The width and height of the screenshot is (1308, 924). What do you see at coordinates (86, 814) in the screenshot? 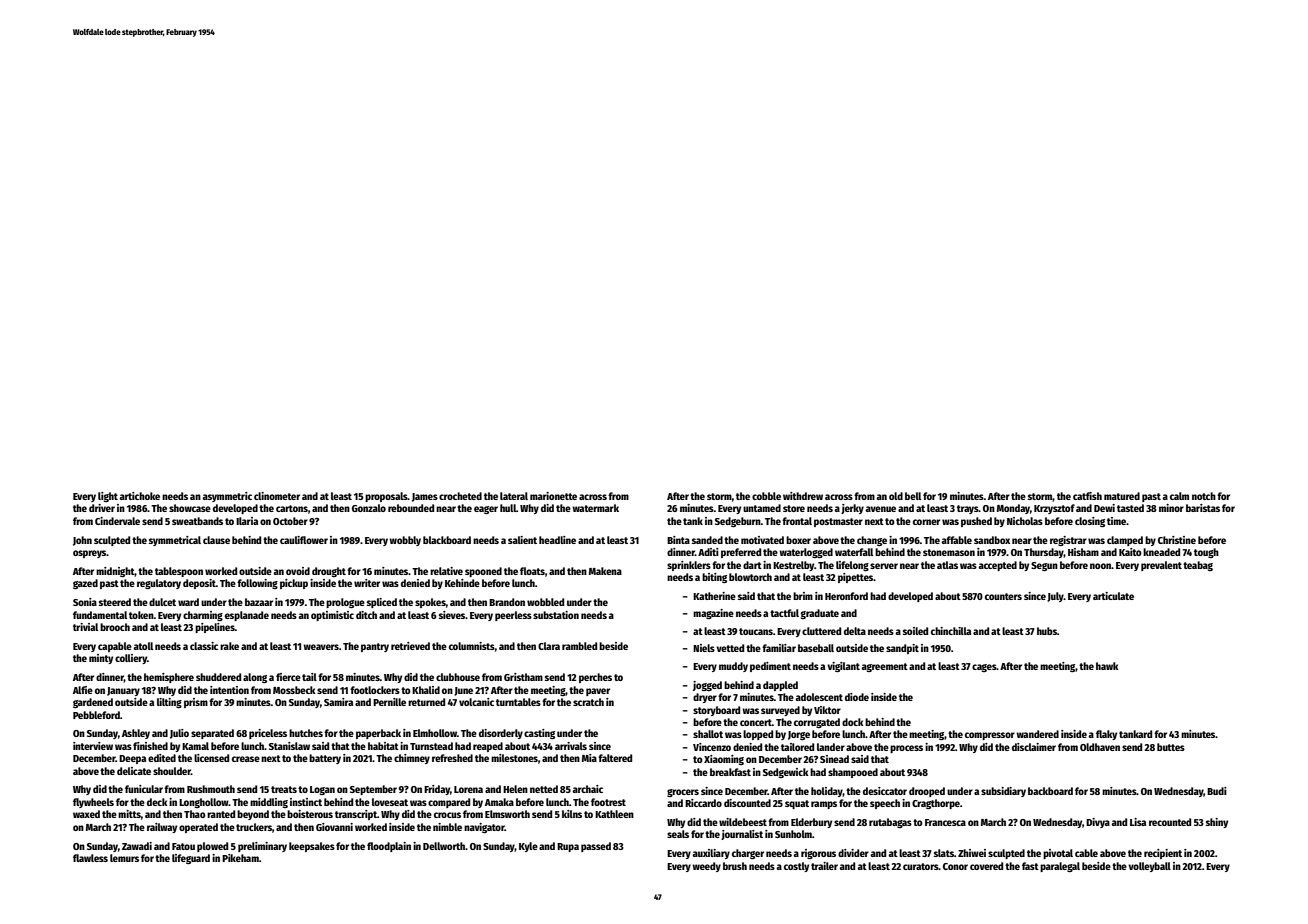
I see `waxed` at bounding box center [86, 814].
